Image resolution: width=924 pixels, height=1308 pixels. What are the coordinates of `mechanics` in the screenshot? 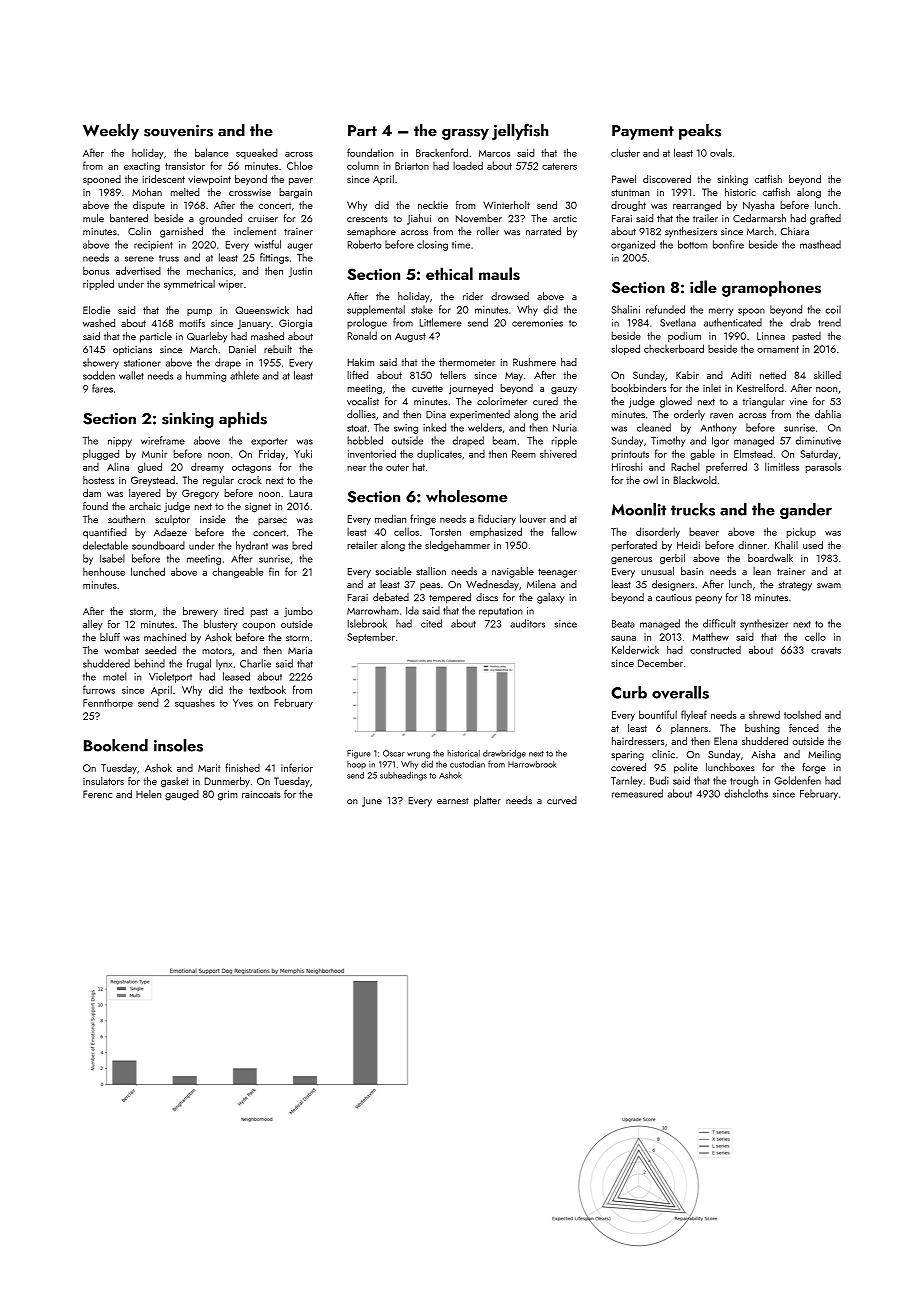 It's located at (210, 270).
